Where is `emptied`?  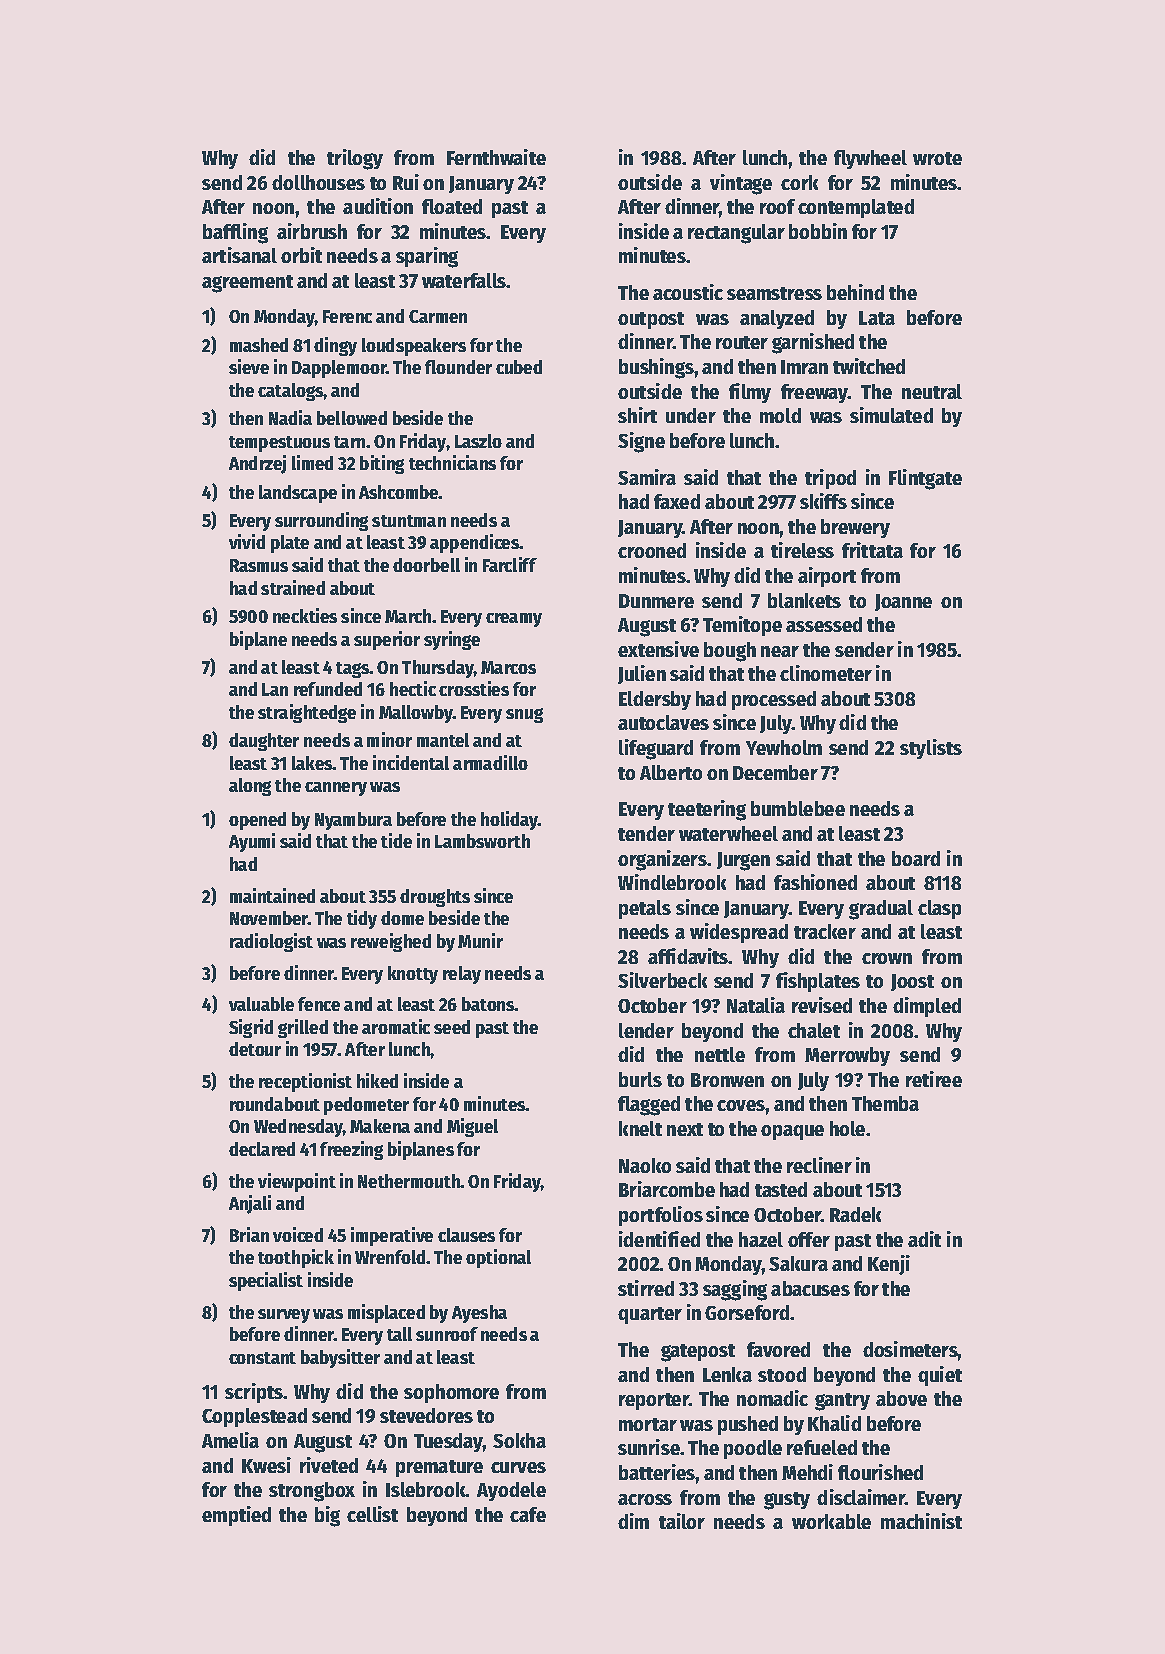 emptied is located at coordinates (236, 1516).
